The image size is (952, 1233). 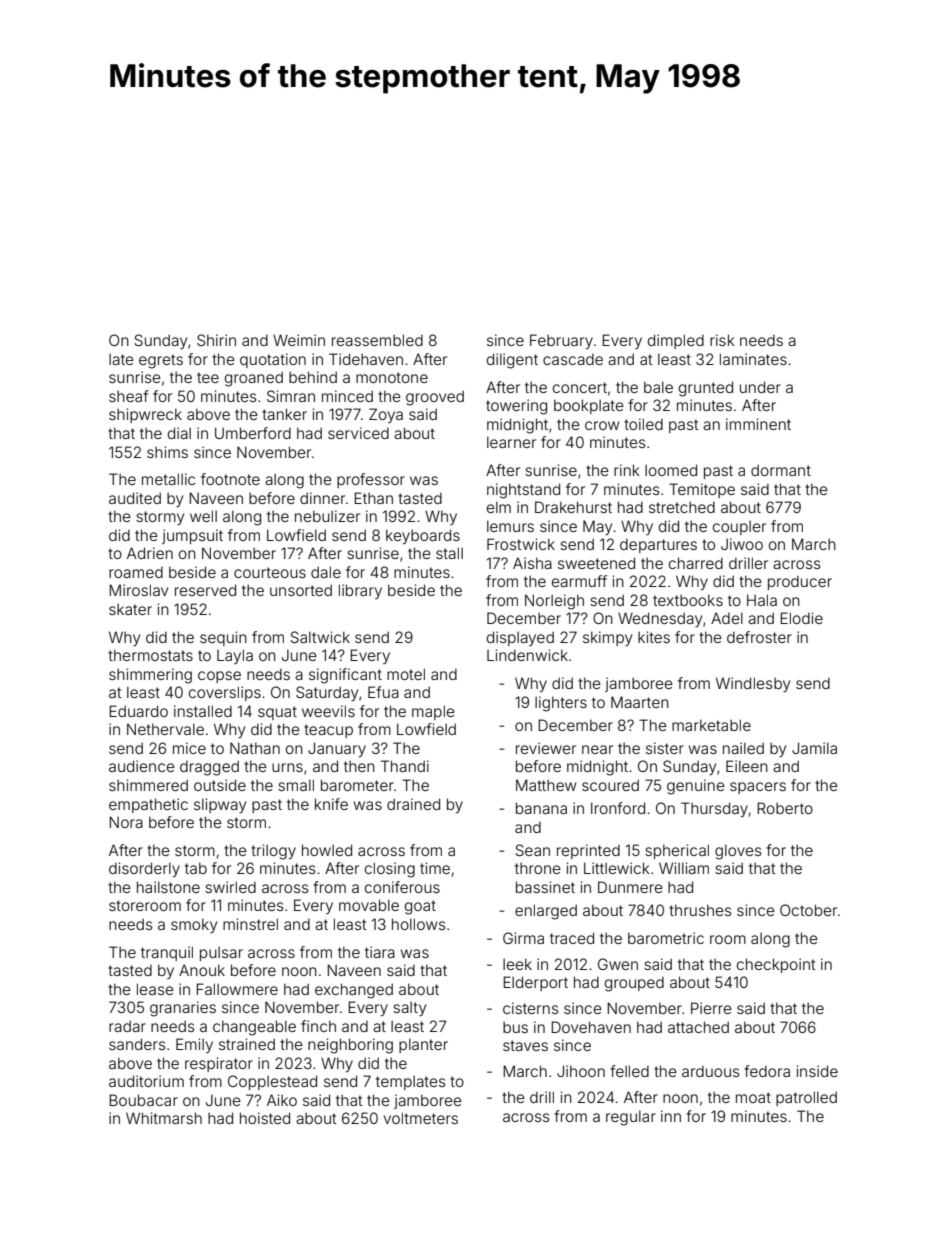 What do you see at coordinates (265, 1118) in the image?
I see `hoisted` at bounding box center [265, 1118].
